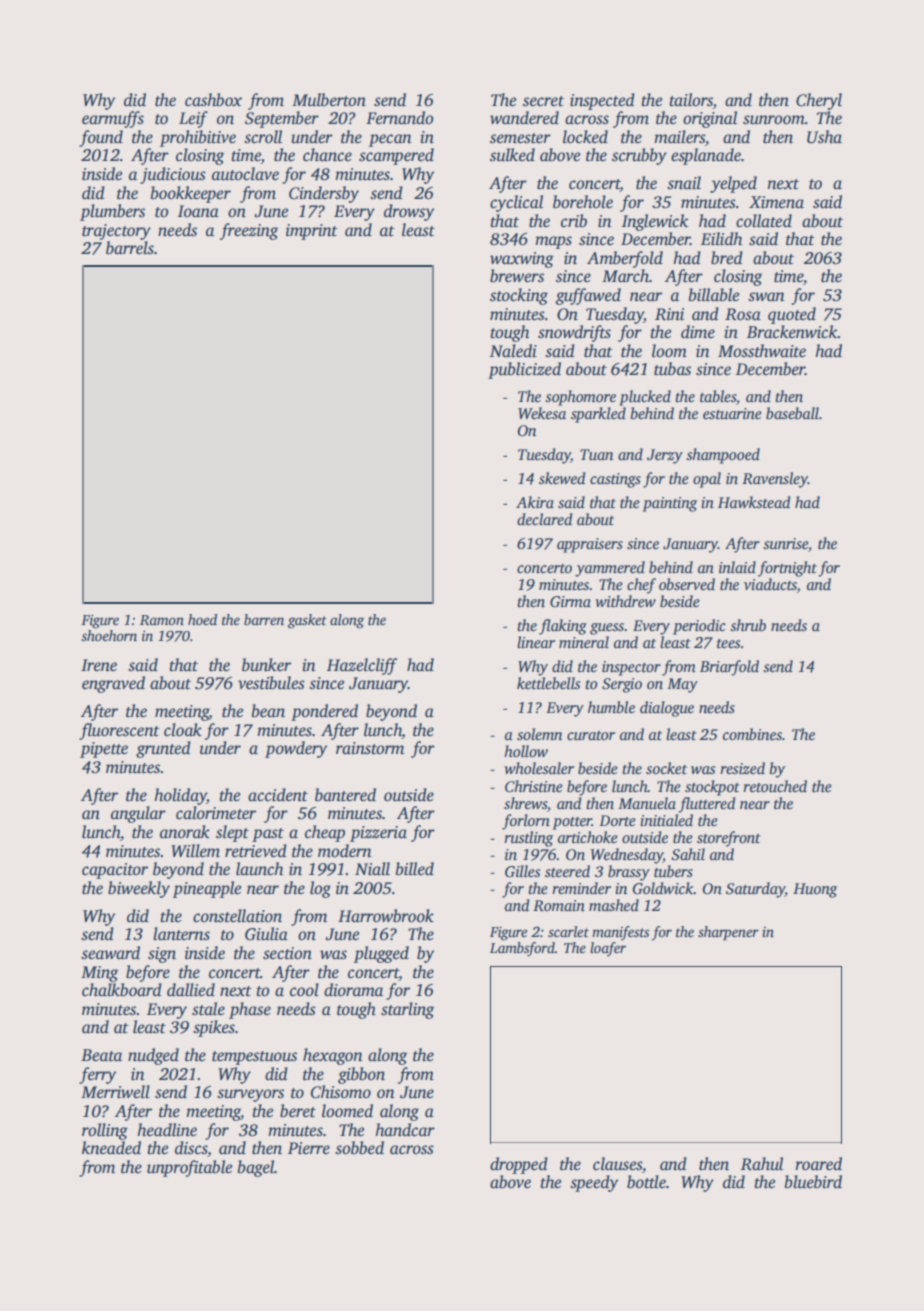  Describe the element at coordinates (594, 1183) in the document. I see `speedy` at that location.
